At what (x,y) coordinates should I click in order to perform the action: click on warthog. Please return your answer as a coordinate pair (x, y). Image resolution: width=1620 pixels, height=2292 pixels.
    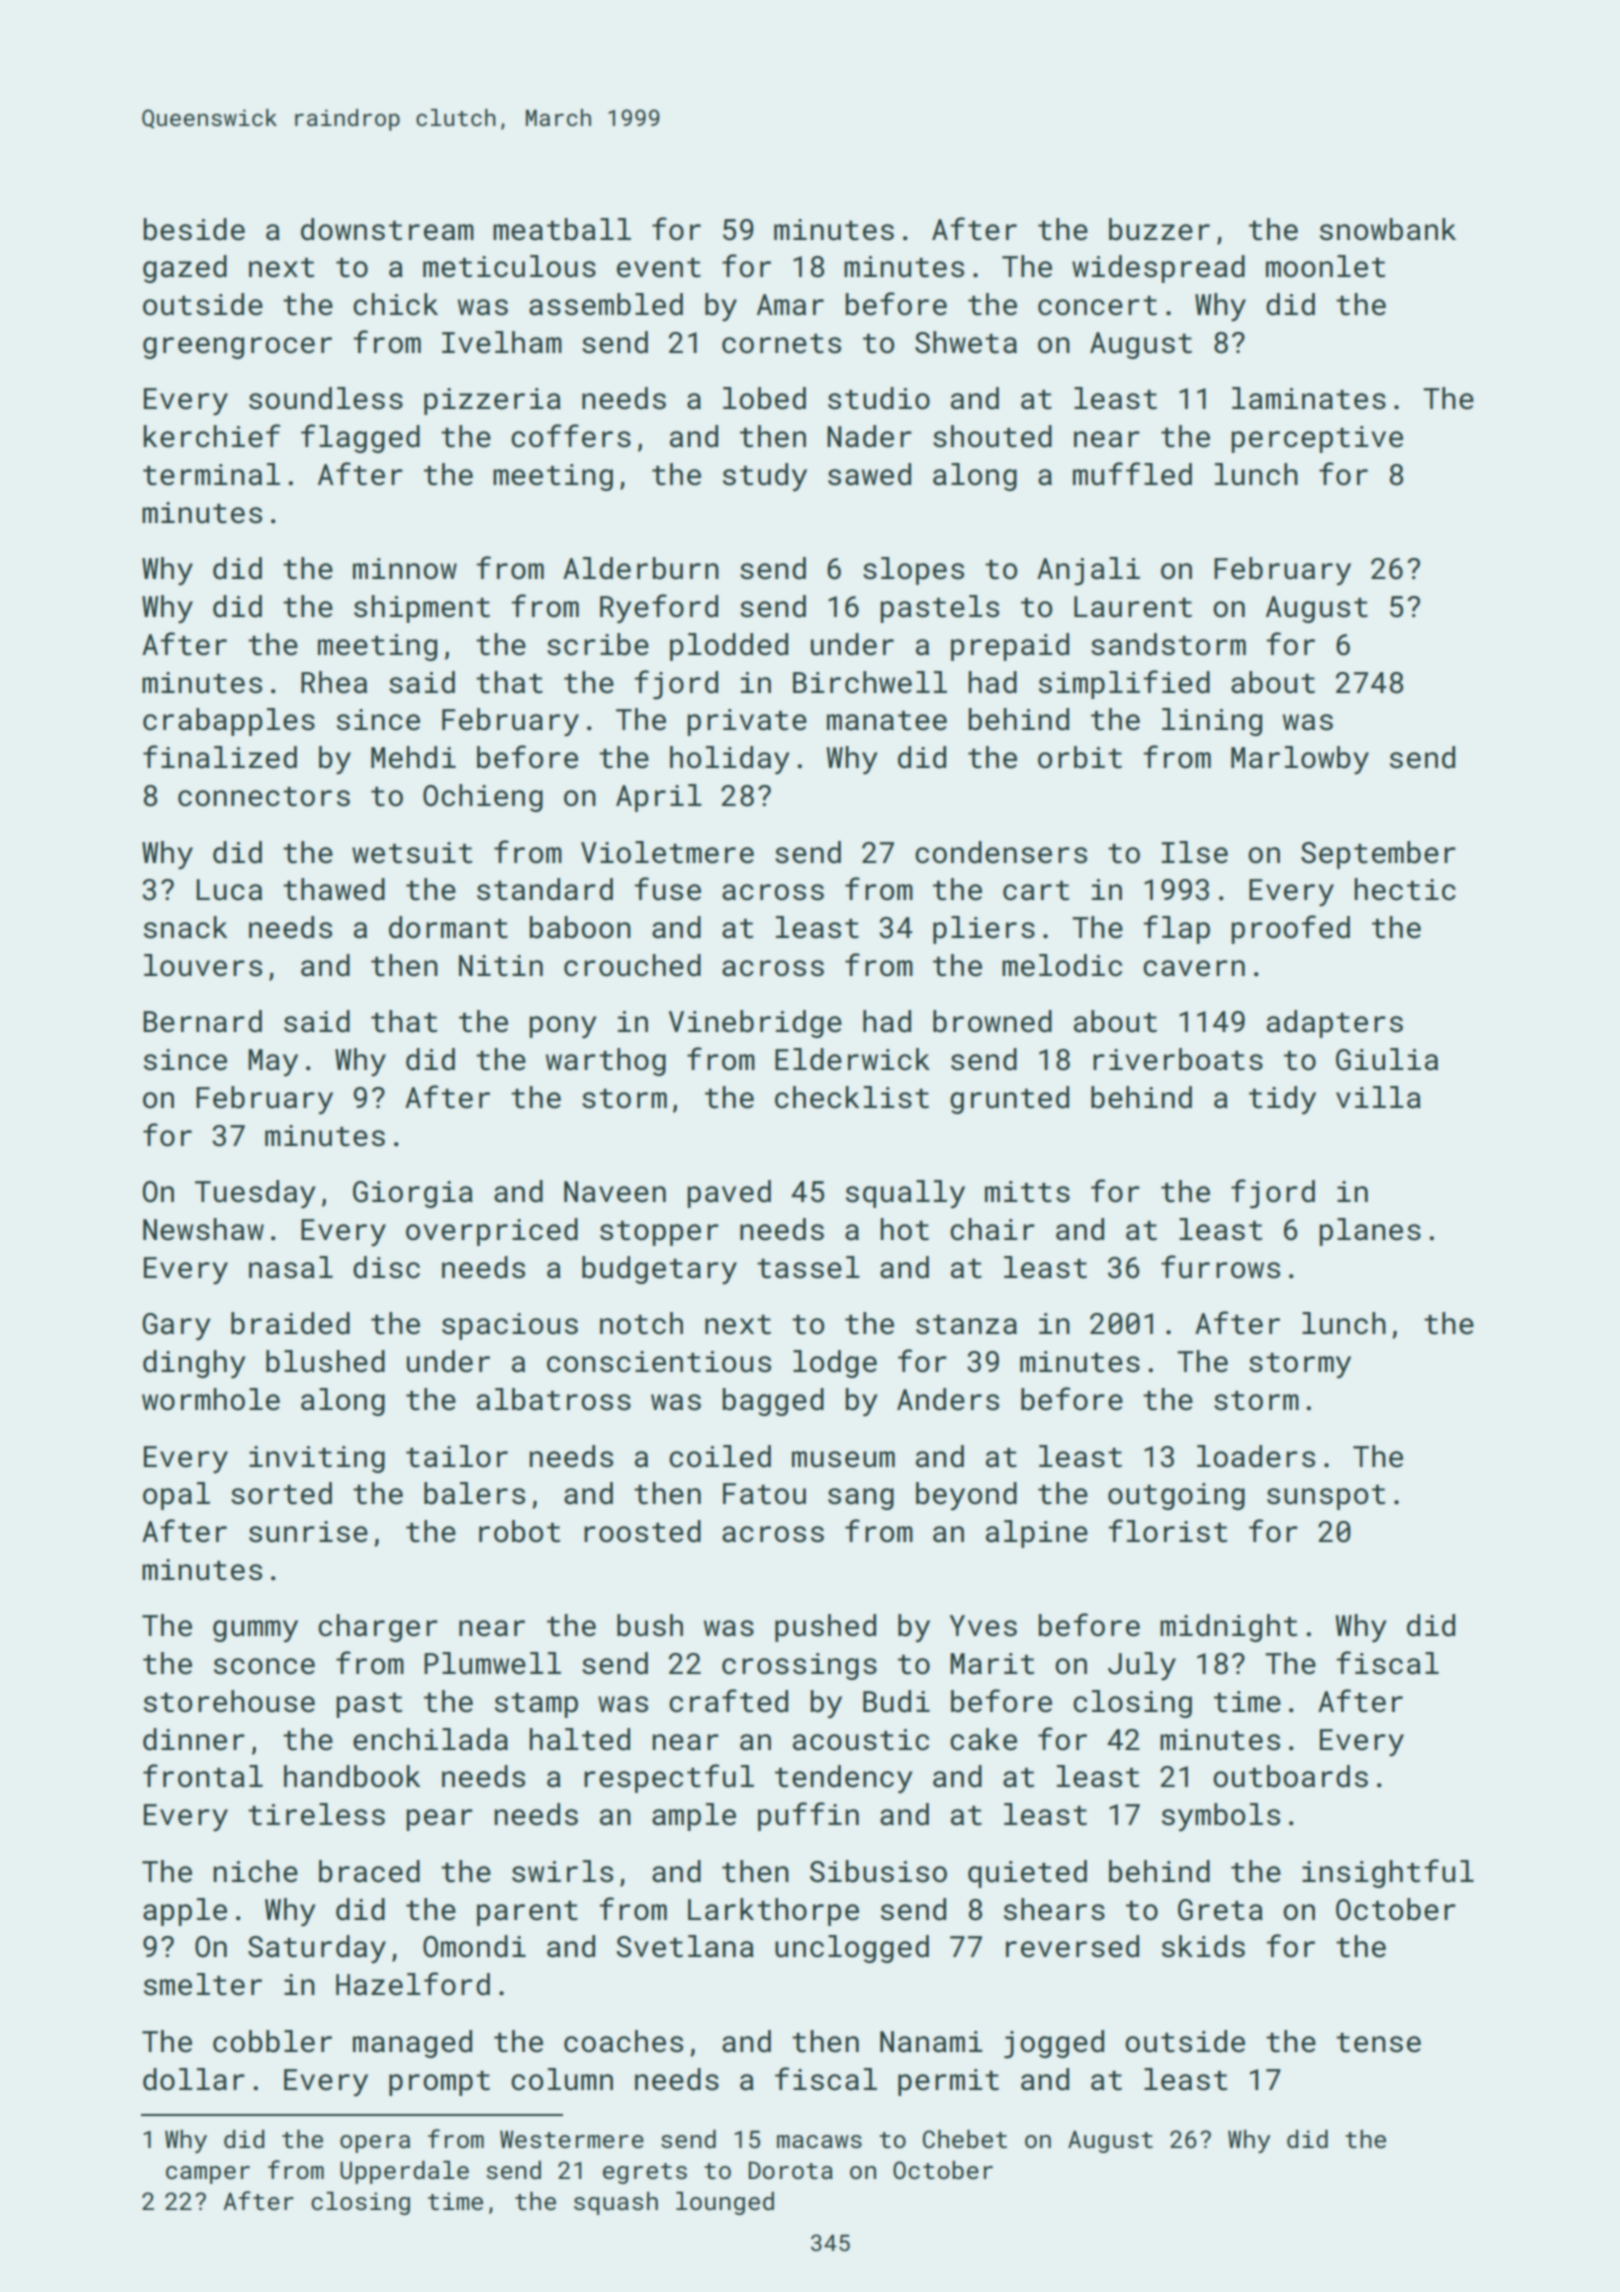
    Looking at the image, I should click on (606, 1062).
